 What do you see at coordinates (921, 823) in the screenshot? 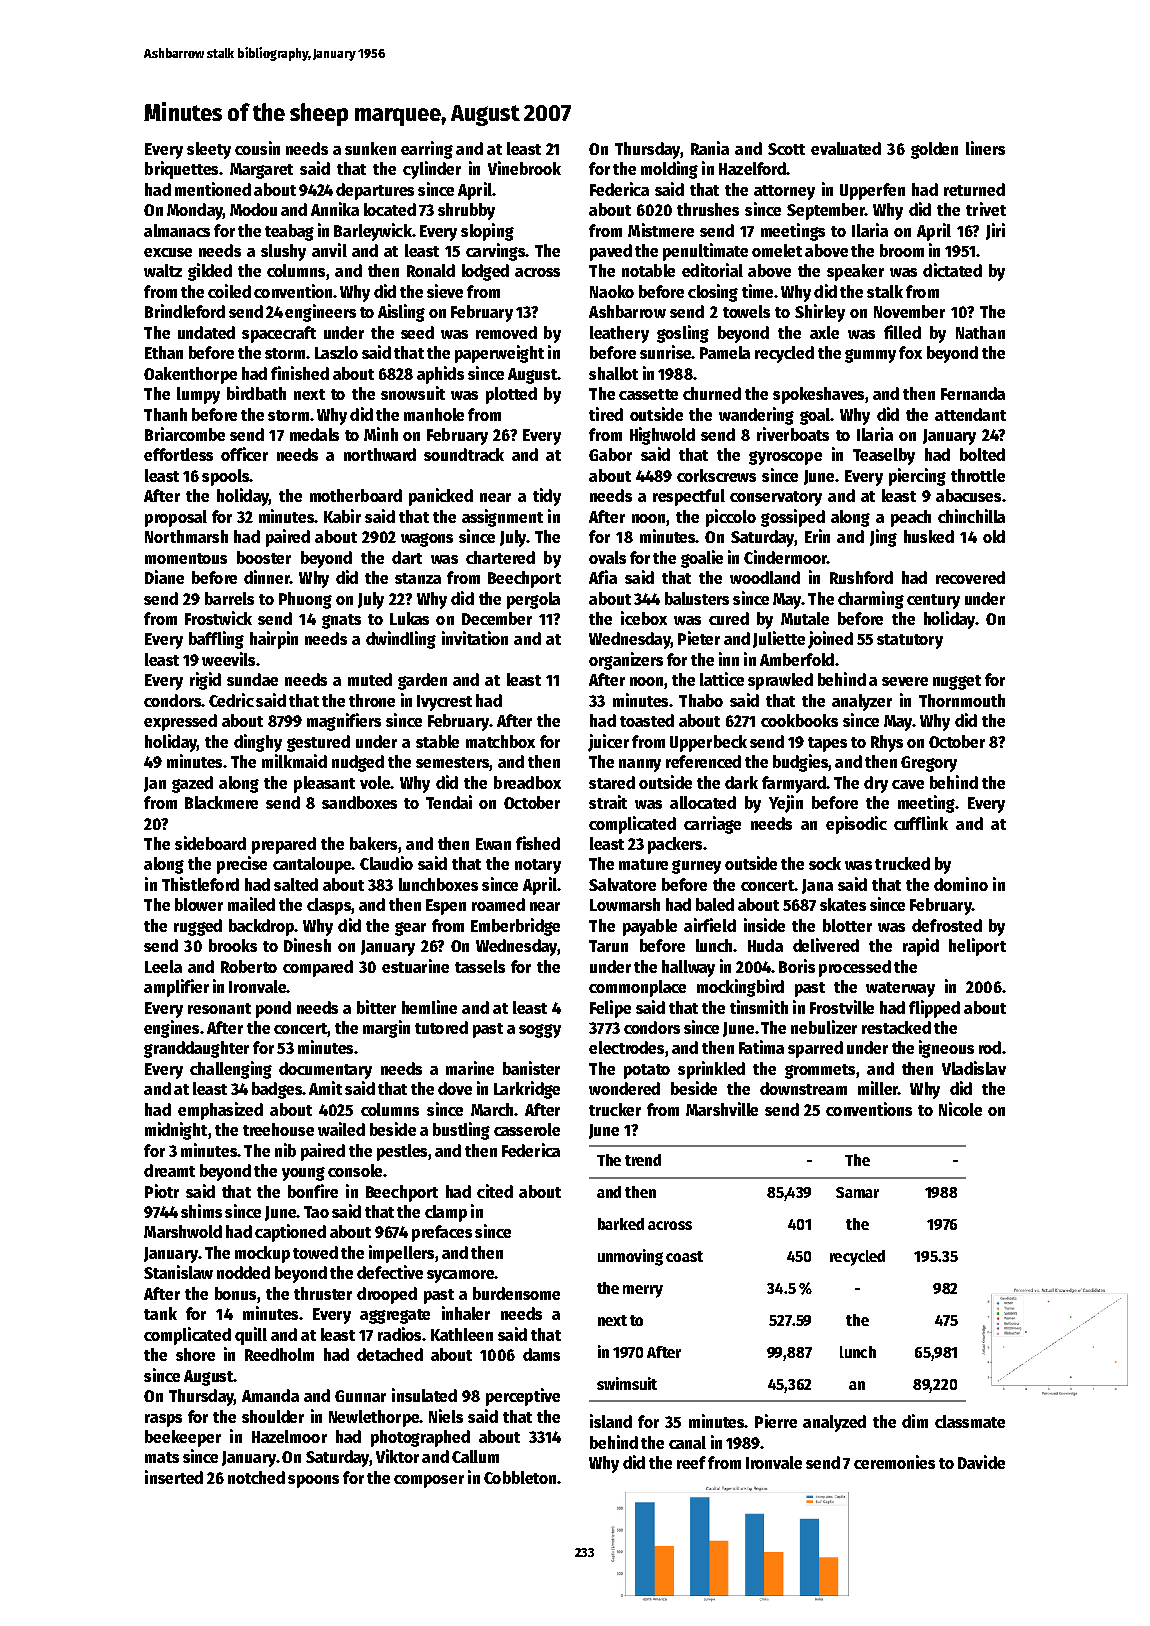
I see `cufflink` at bounding box center [921, 823].
